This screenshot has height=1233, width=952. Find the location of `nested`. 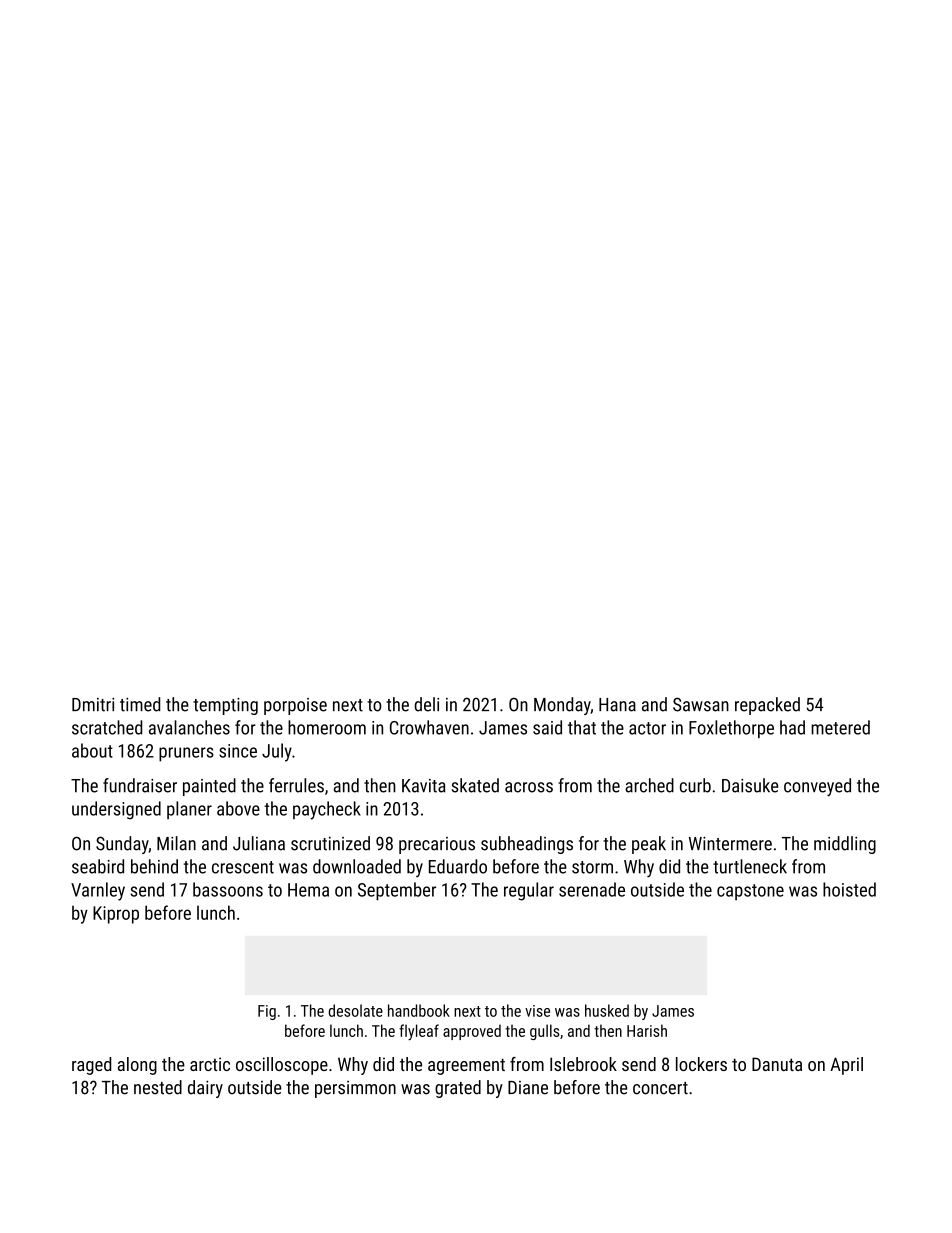

nested is located at coordinates (158, 1087).
